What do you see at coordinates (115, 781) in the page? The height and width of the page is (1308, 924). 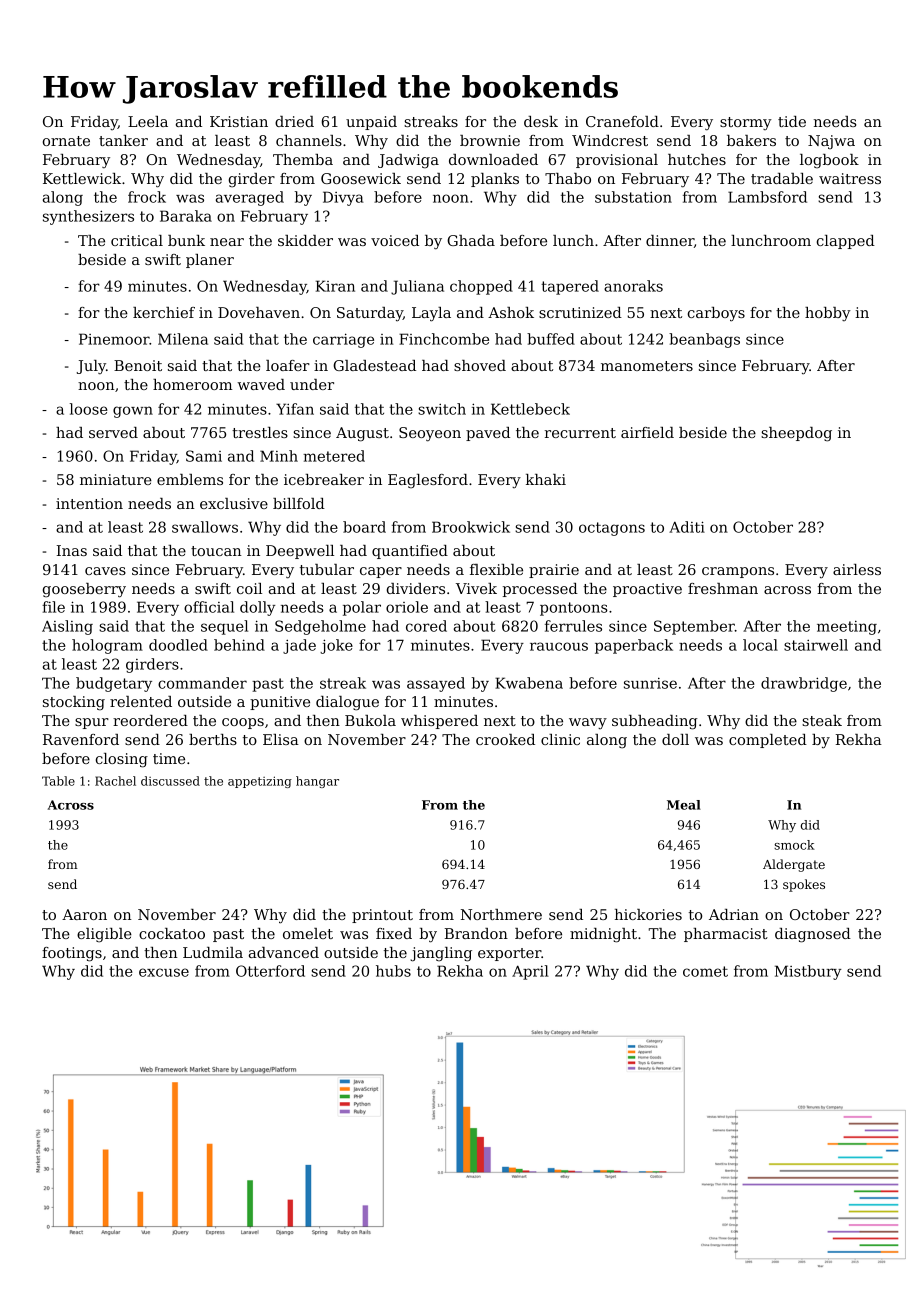 I see `Rachel` at bounding box center [115, 781].
